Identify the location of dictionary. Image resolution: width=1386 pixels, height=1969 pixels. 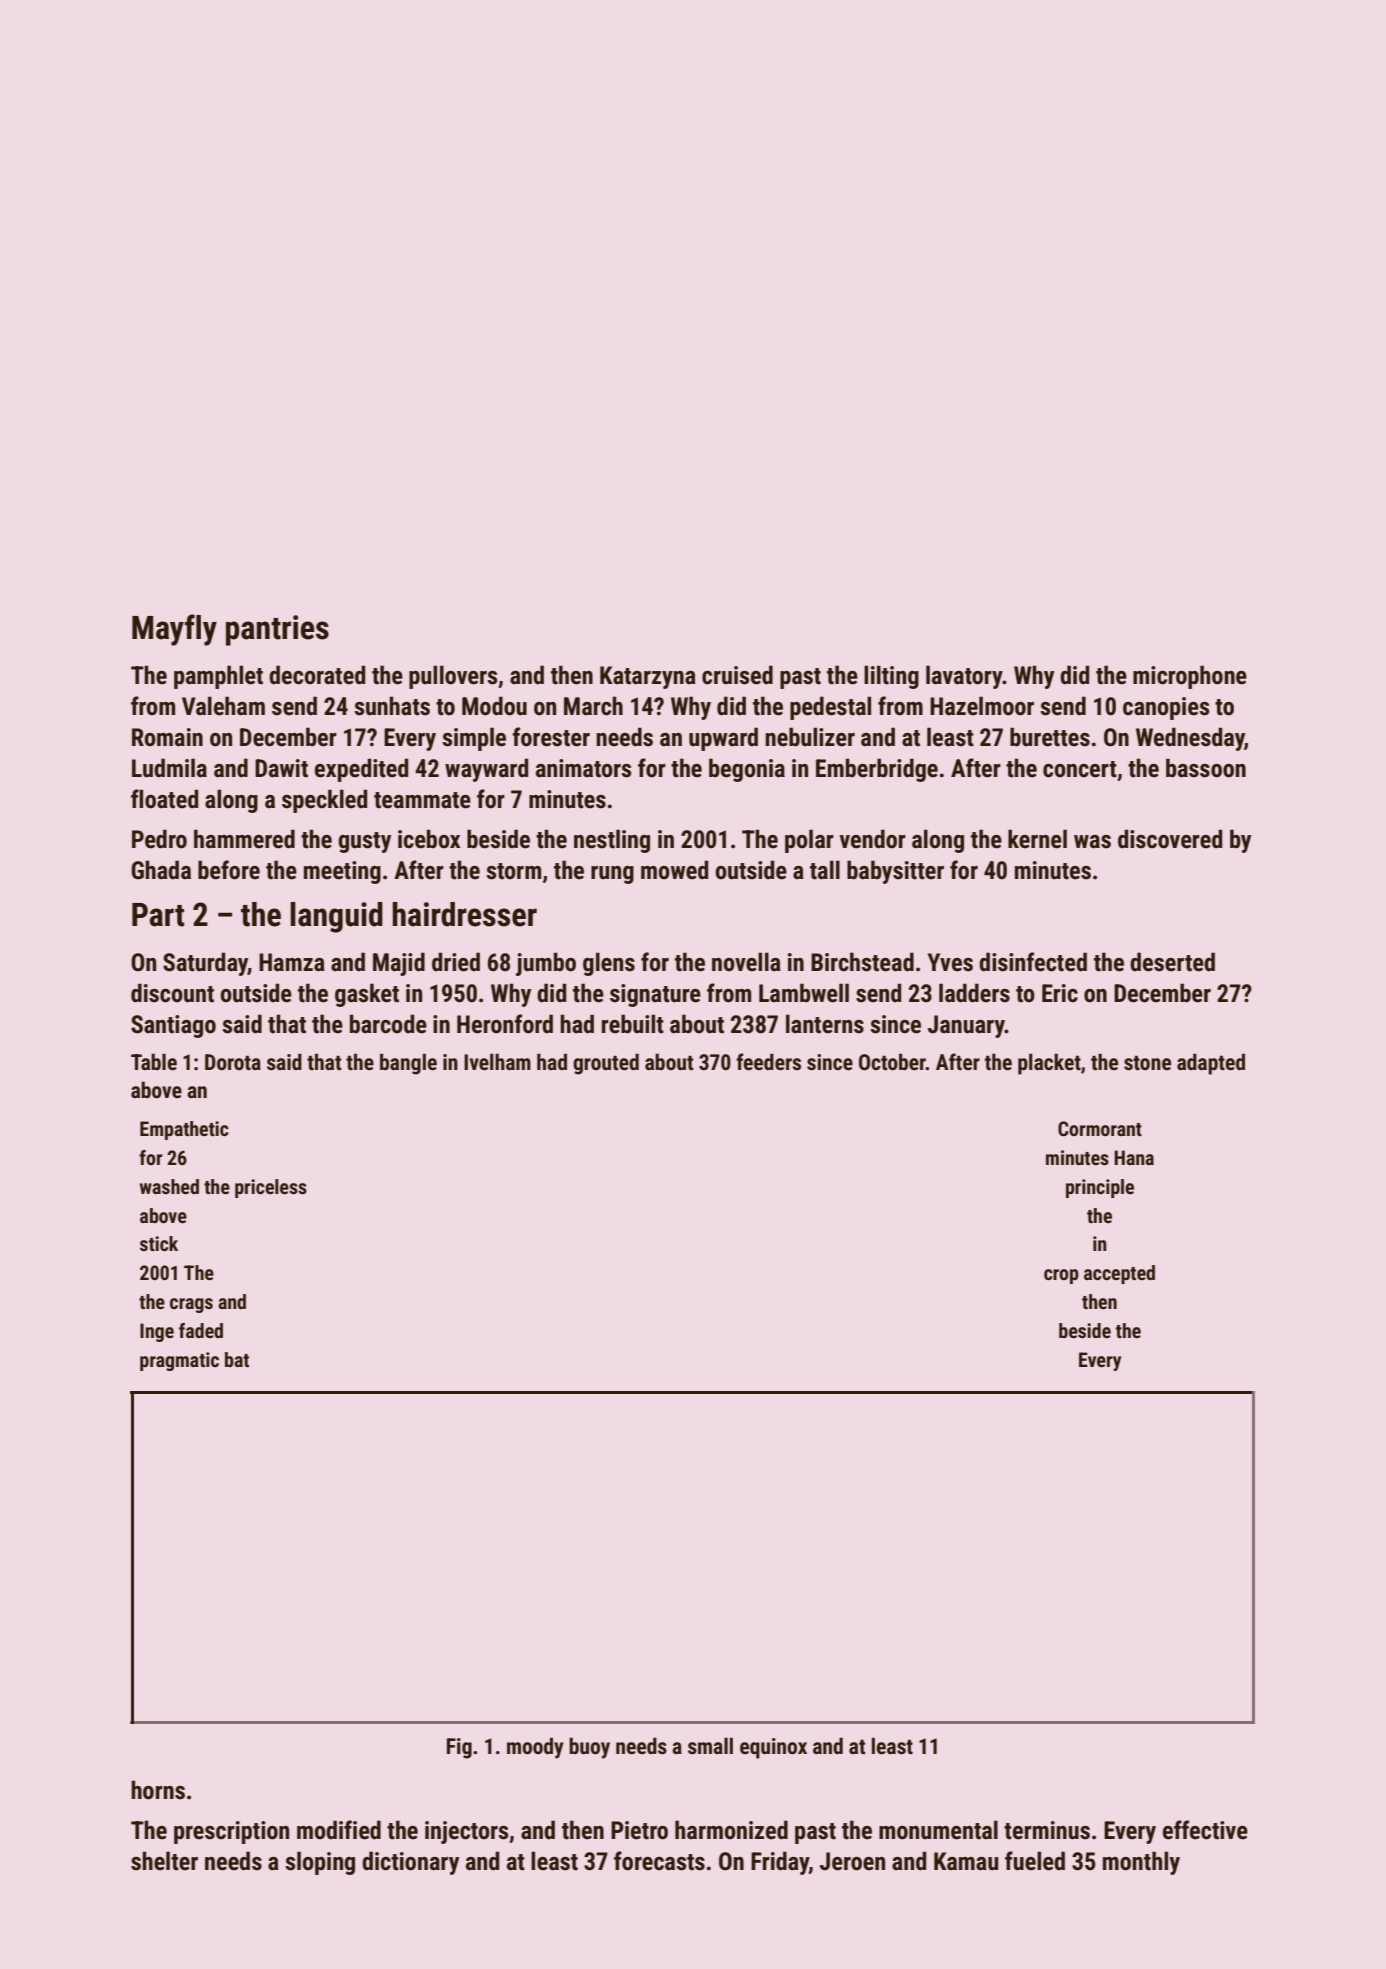
(410, 1863).
